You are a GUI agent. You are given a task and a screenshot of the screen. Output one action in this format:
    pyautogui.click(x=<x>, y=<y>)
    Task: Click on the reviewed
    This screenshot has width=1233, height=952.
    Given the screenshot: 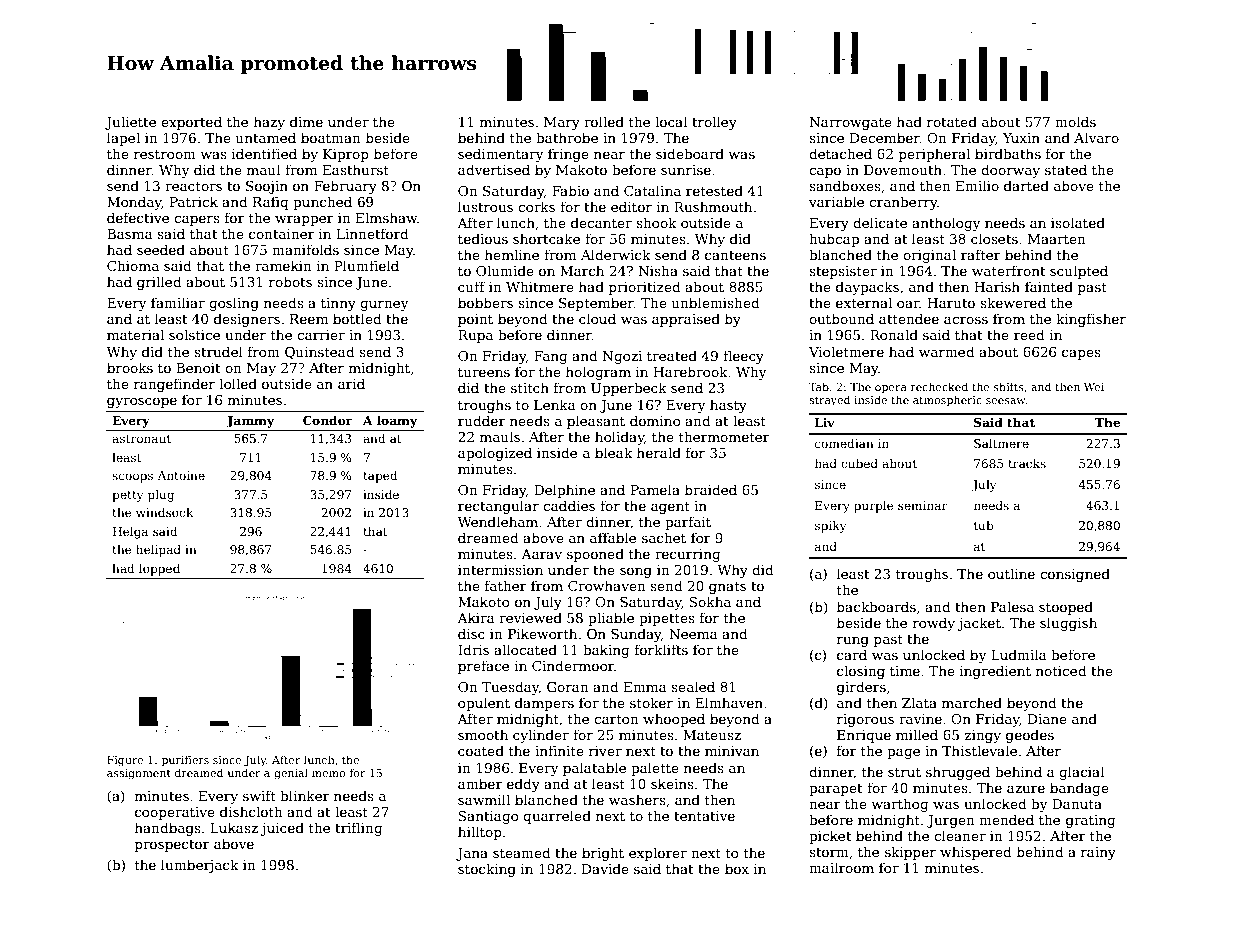 What is the action you would take?
    pyautogui.click(x=530, y=617)
